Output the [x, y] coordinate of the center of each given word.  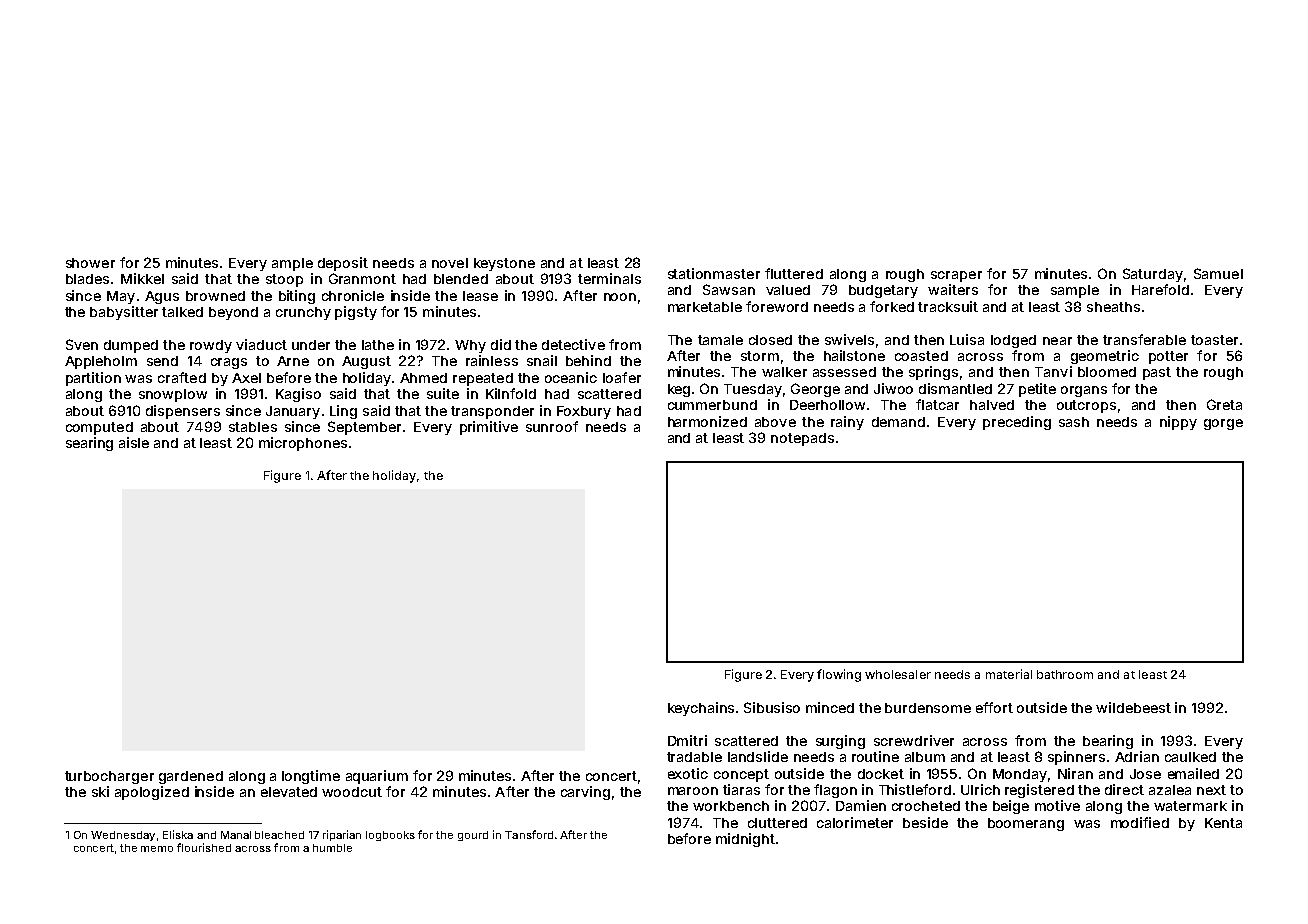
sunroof [552, 426]
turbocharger [109, 777]
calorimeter [855, 822]
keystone [504, 264]
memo [157, 849]
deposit [343, 264]
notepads [802, 439]
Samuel [1218, 273]
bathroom [1065, 674]
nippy [1178, 423]
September [364, 428]
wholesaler [898, 674]
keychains [701, 709]
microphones [303, 444]
